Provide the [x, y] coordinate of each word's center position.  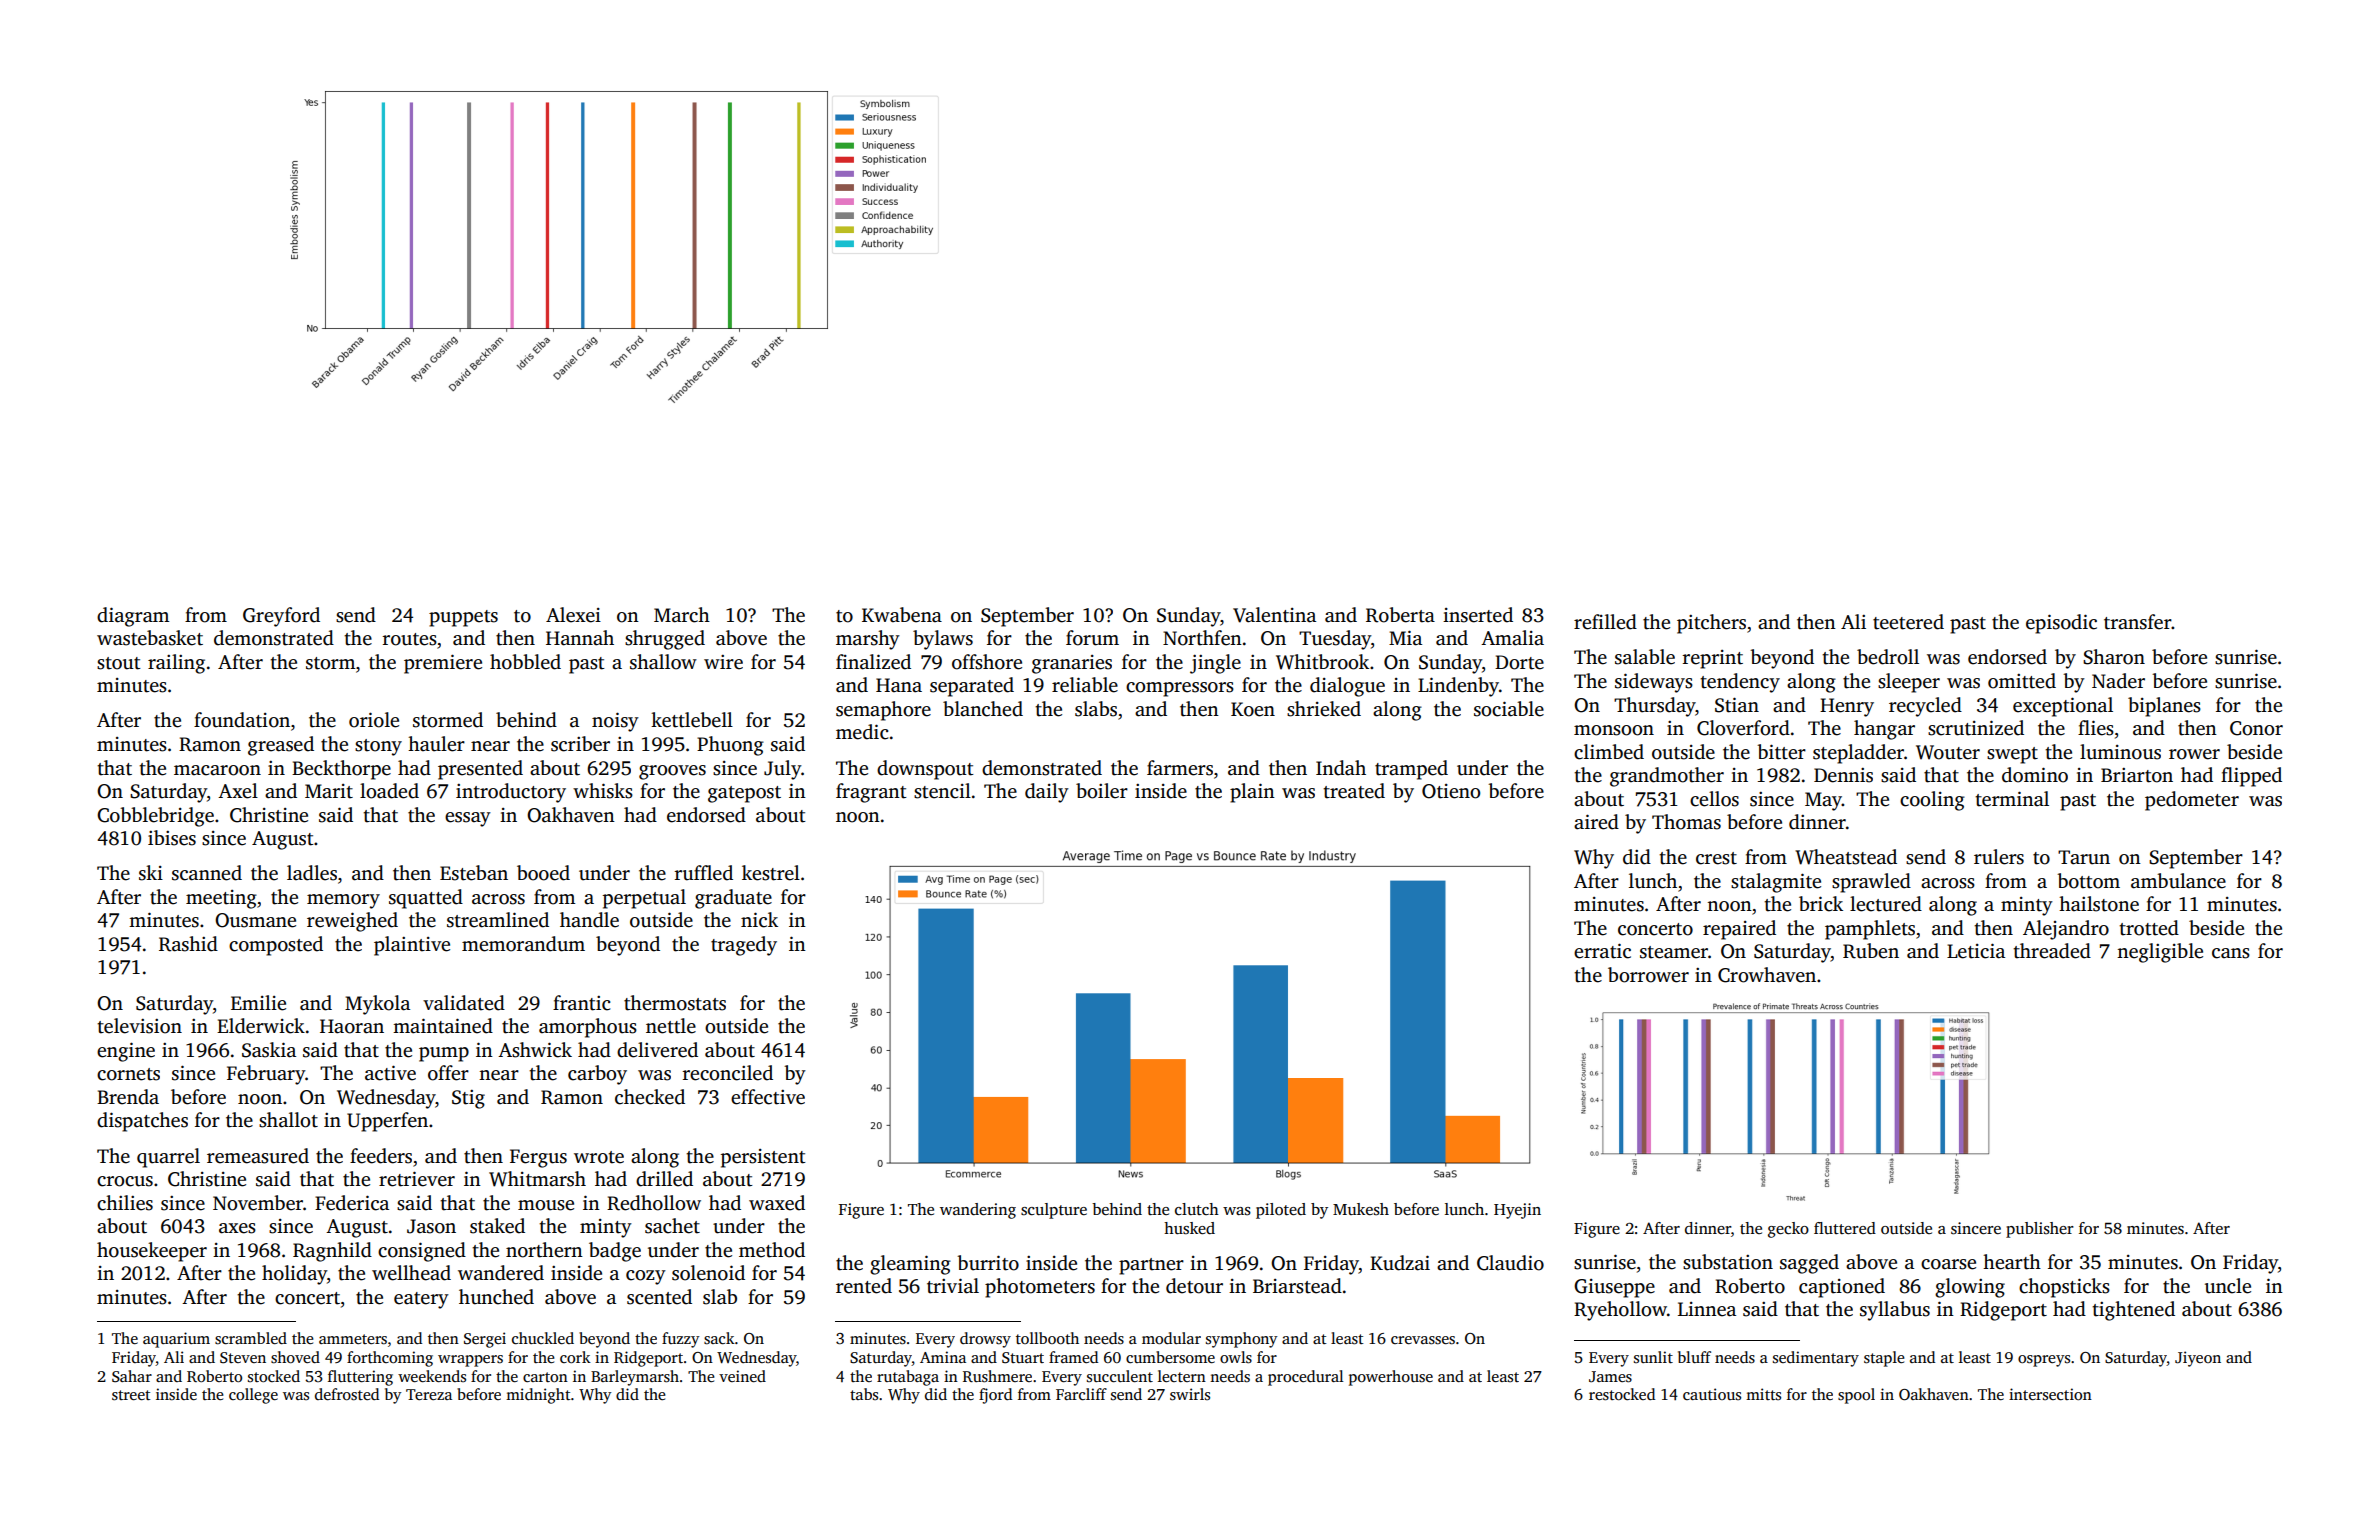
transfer [2137, 622]
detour [1194, 1286]
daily [1047, 793]
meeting [221, 899]
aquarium [176, 1340]
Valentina [1274, 615]
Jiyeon [2198, 1359]
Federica [352, 1203]
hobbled [525, 662]
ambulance [2178, 881]
